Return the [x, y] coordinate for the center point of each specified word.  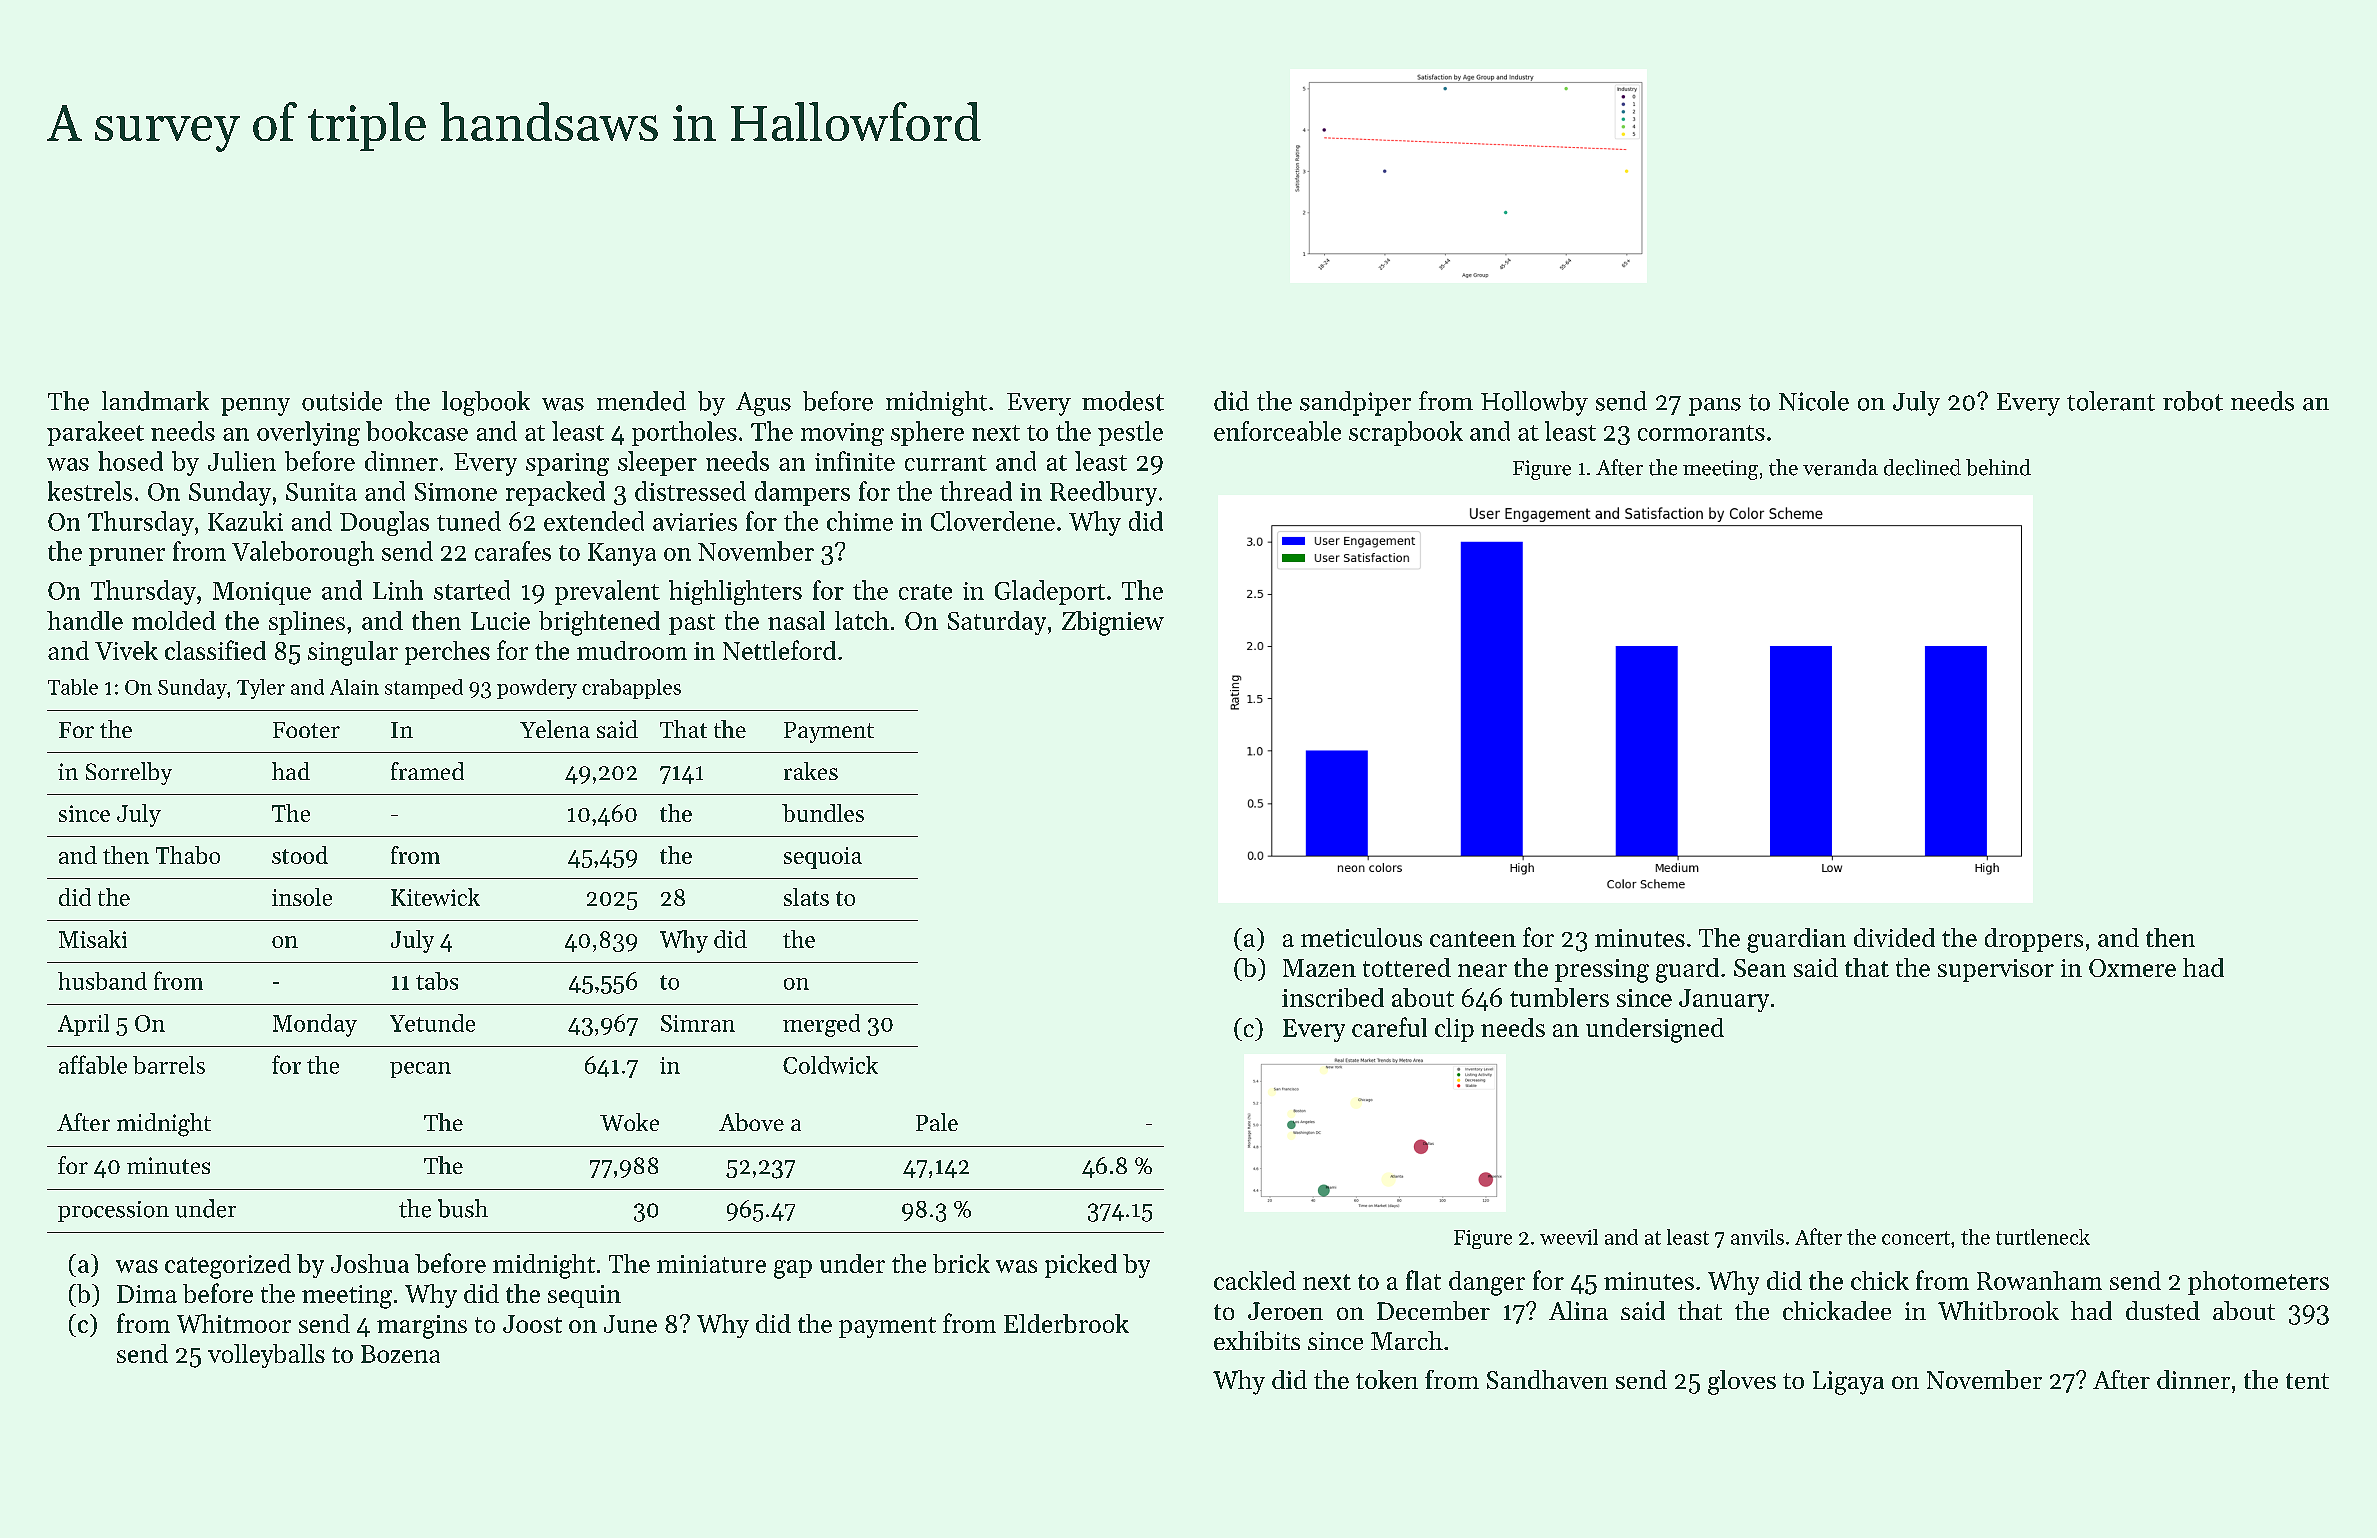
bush [463, 1208]
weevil [1569, 1237]
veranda [1840, 467]
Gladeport [1050, 592]
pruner [127, 557]
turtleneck [2043, 1237]
